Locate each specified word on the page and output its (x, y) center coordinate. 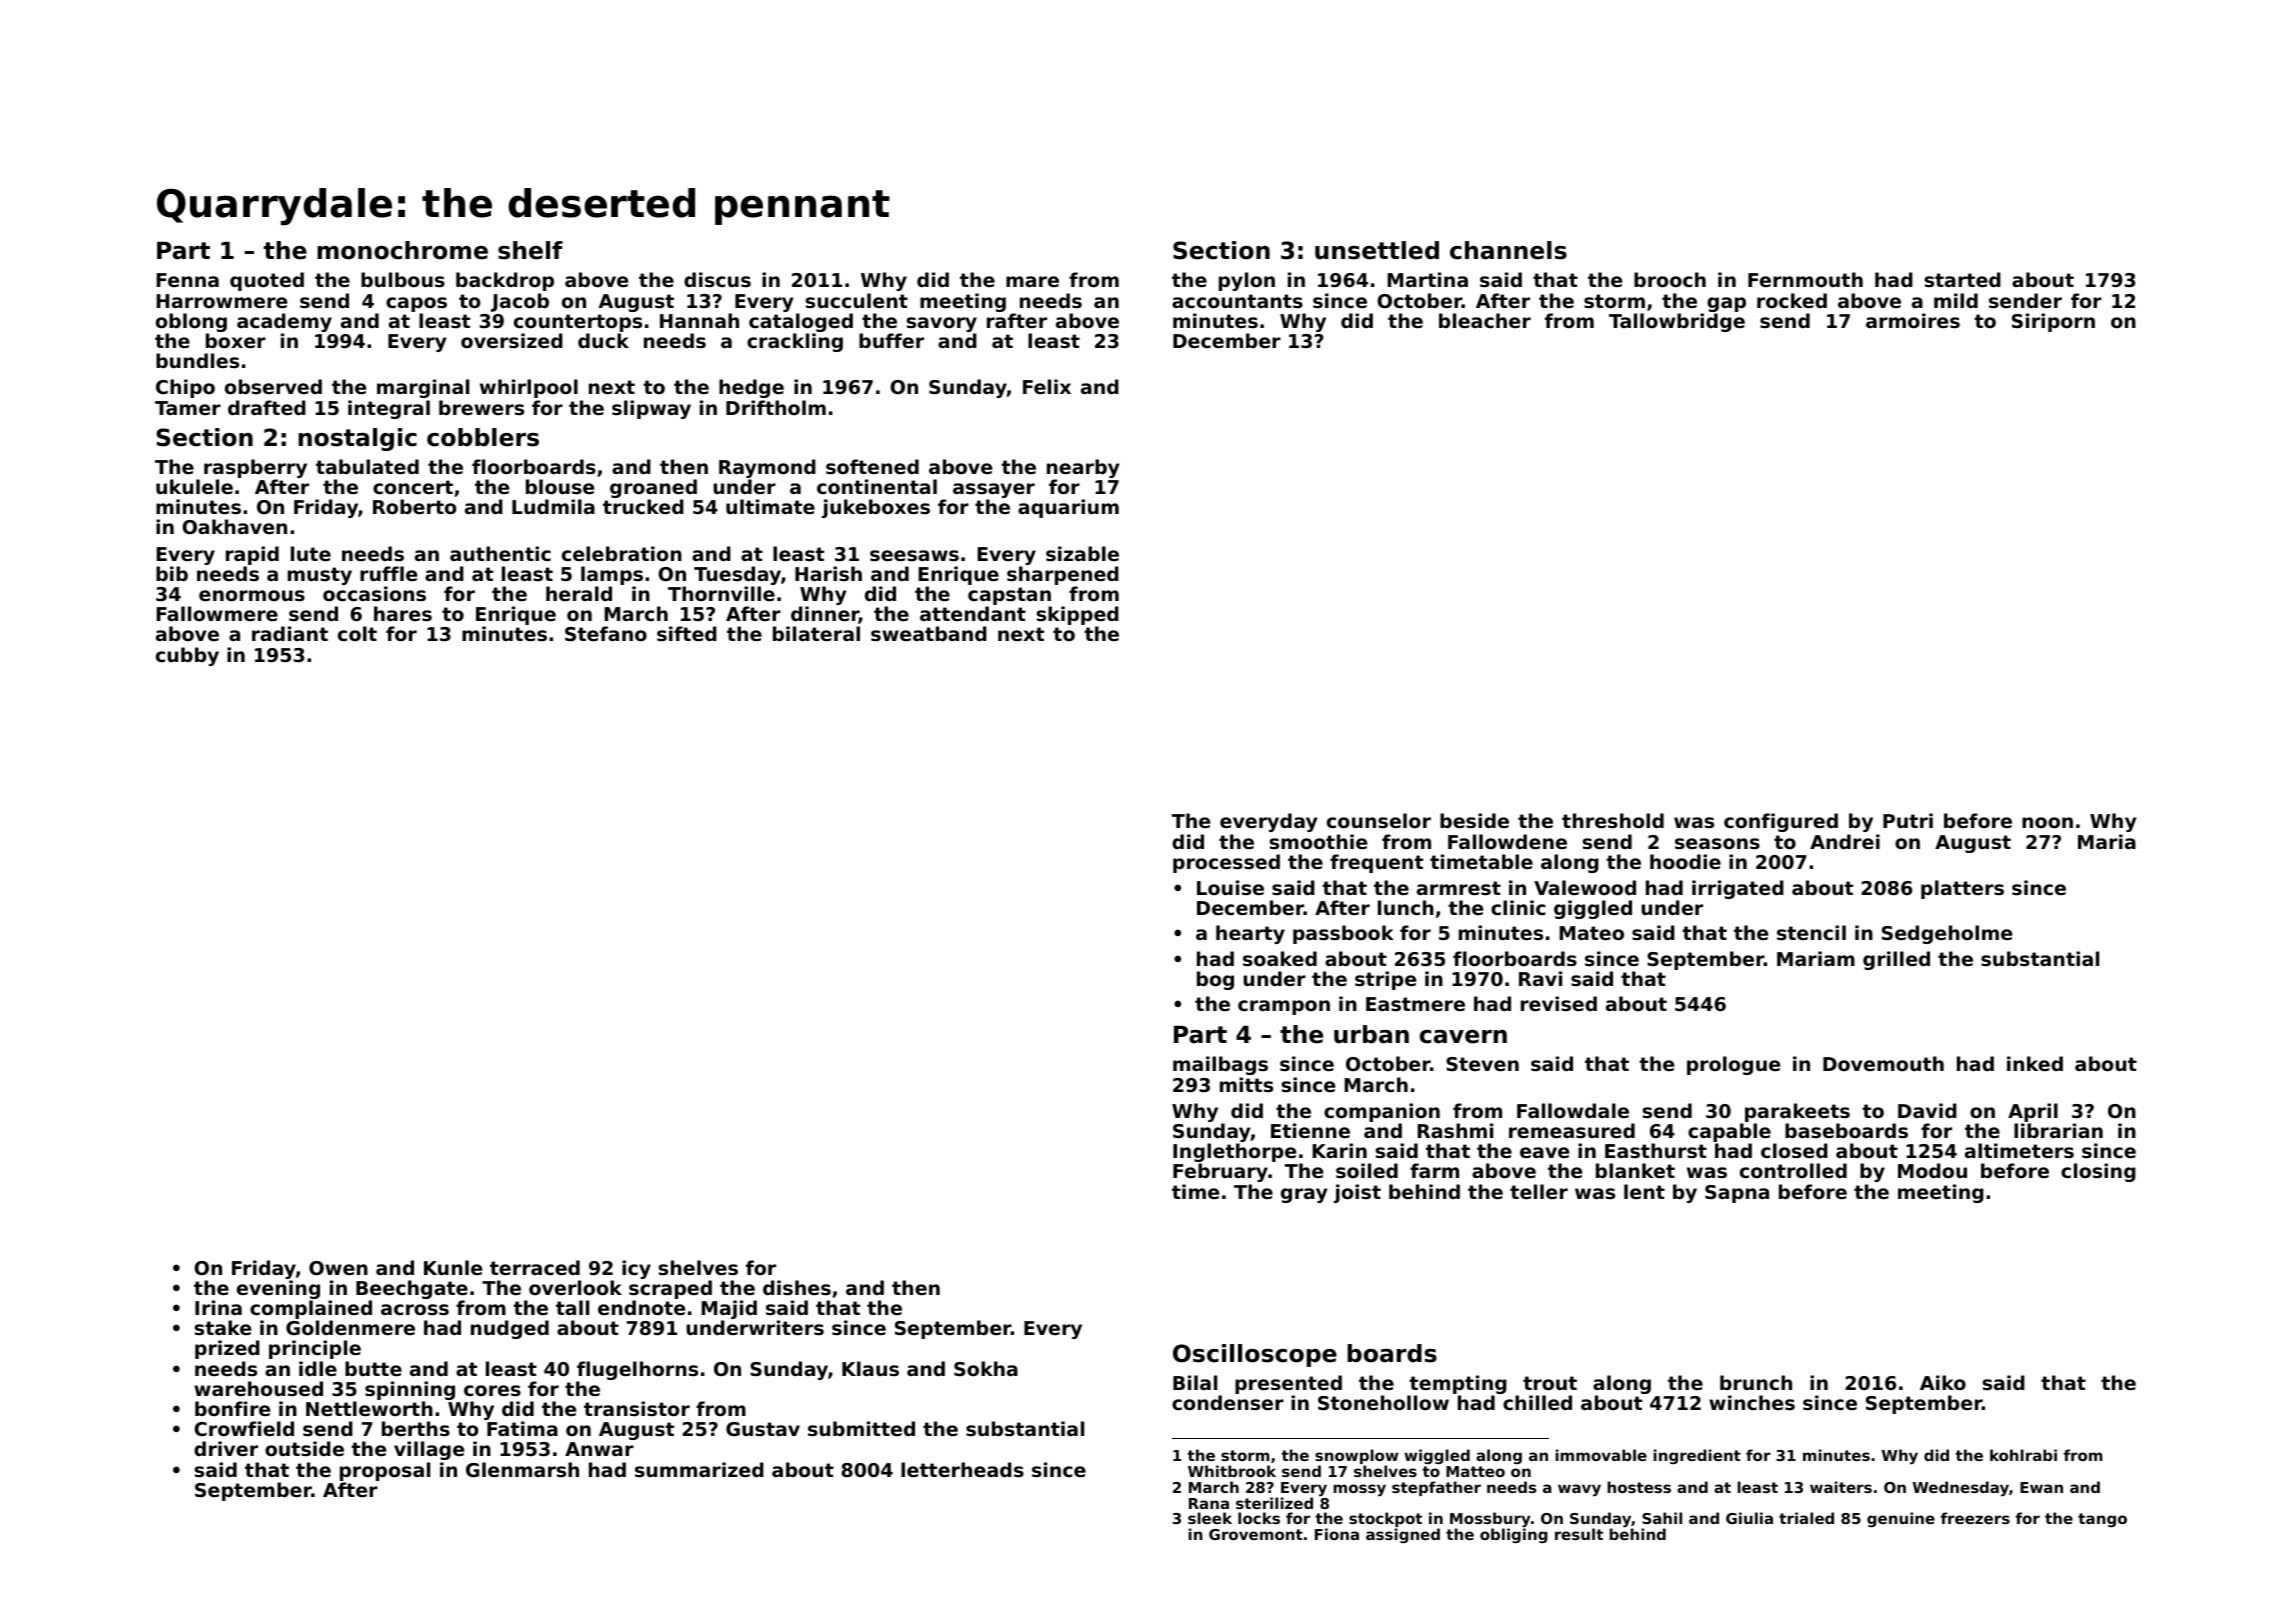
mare (1032, 281)
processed (1226, 863)
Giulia (1749, 1518)
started (1963, 280)
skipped (1078, 616)
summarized (699, 1470)
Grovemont (1256, 1534)
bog (1215, 980)
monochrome (402, 250)
